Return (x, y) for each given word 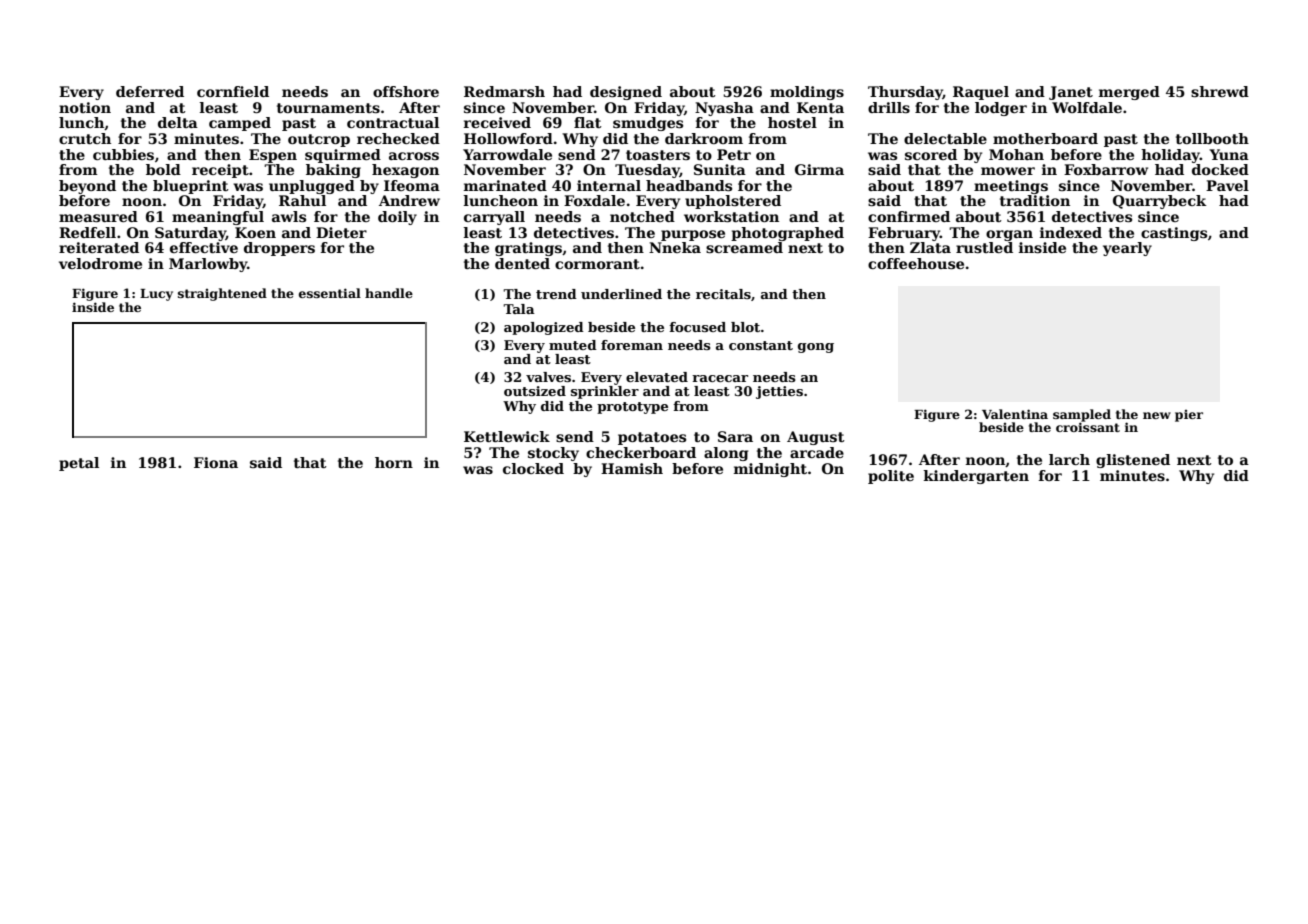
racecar (720, 378)
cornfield (233, 91)
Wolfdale (1087, 107)
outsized (535, 391)
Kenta (820, 107)
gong (816, 348)
